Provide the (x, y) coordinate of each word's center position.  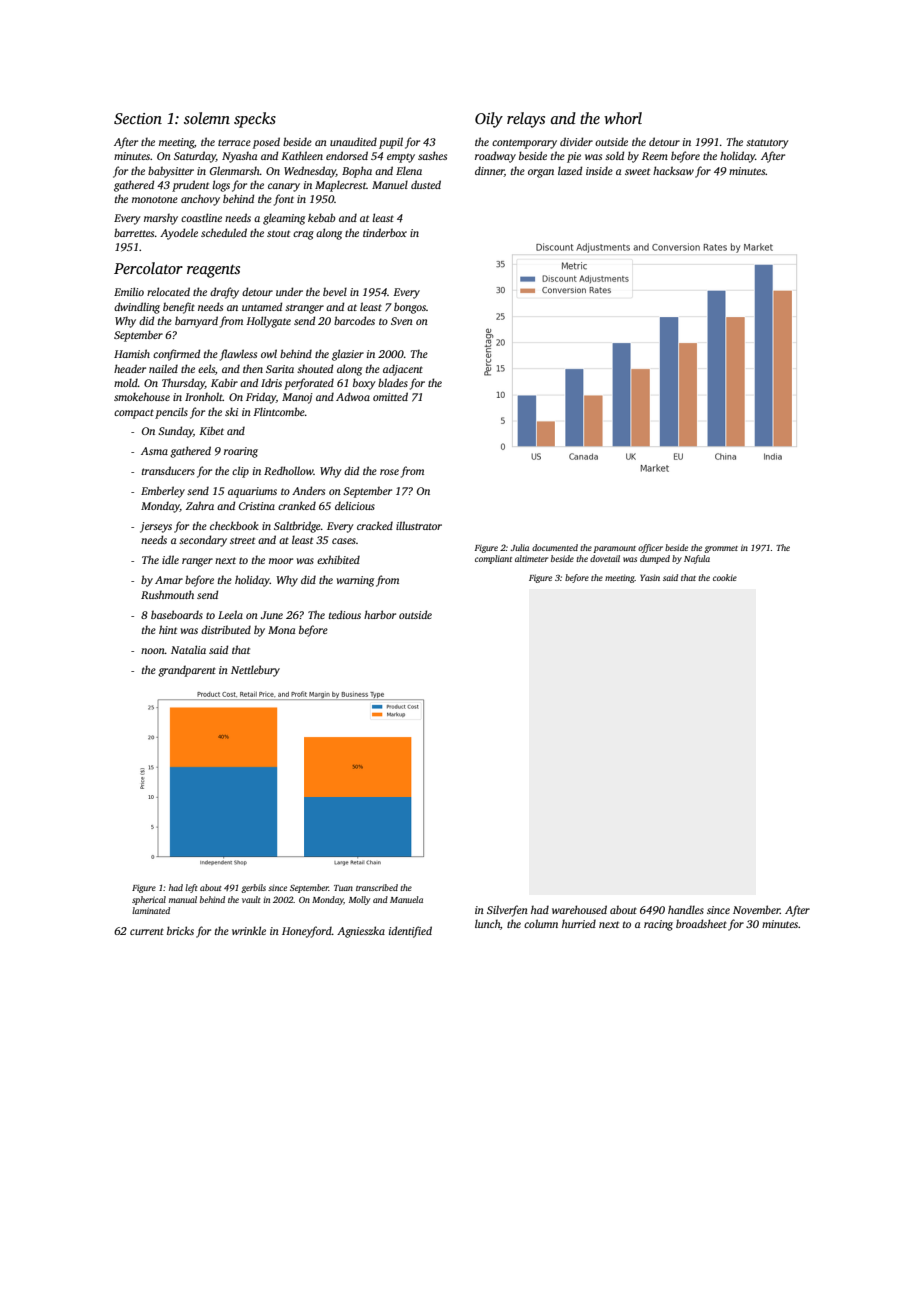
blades (393, 382)
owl (269, 353)
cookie (725, 577)
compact (134, 414)
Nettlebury (255, 671)
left (191, 888)
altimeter (531, 558)
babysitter (171, 172)
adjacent (403, 370)
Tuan (343, 888)
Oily (489, 120)
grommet (721, 549)
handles (686, 909)
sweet (637, 171)
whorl (623, 118)
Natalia (188, 649)
